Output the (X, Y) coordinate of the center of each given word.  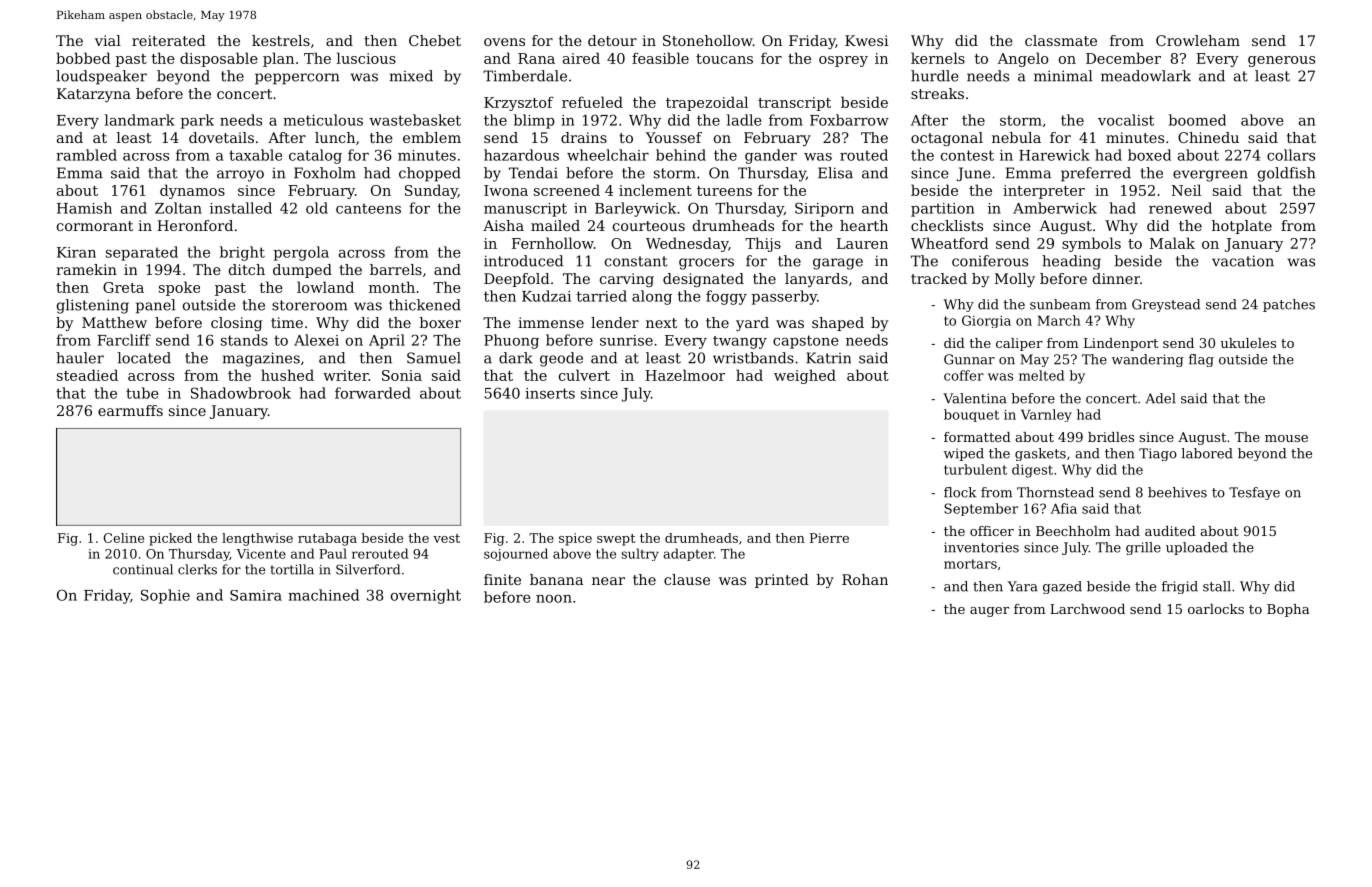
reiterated (169, 40)
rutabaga (327, 539)
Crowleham (1198, 40)
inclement (655, 190)
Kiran (76, 252)
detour (612, 40)
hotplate (1242, 227)
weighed (805, 376)
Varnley (1046, 415)
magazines (261, 359)
